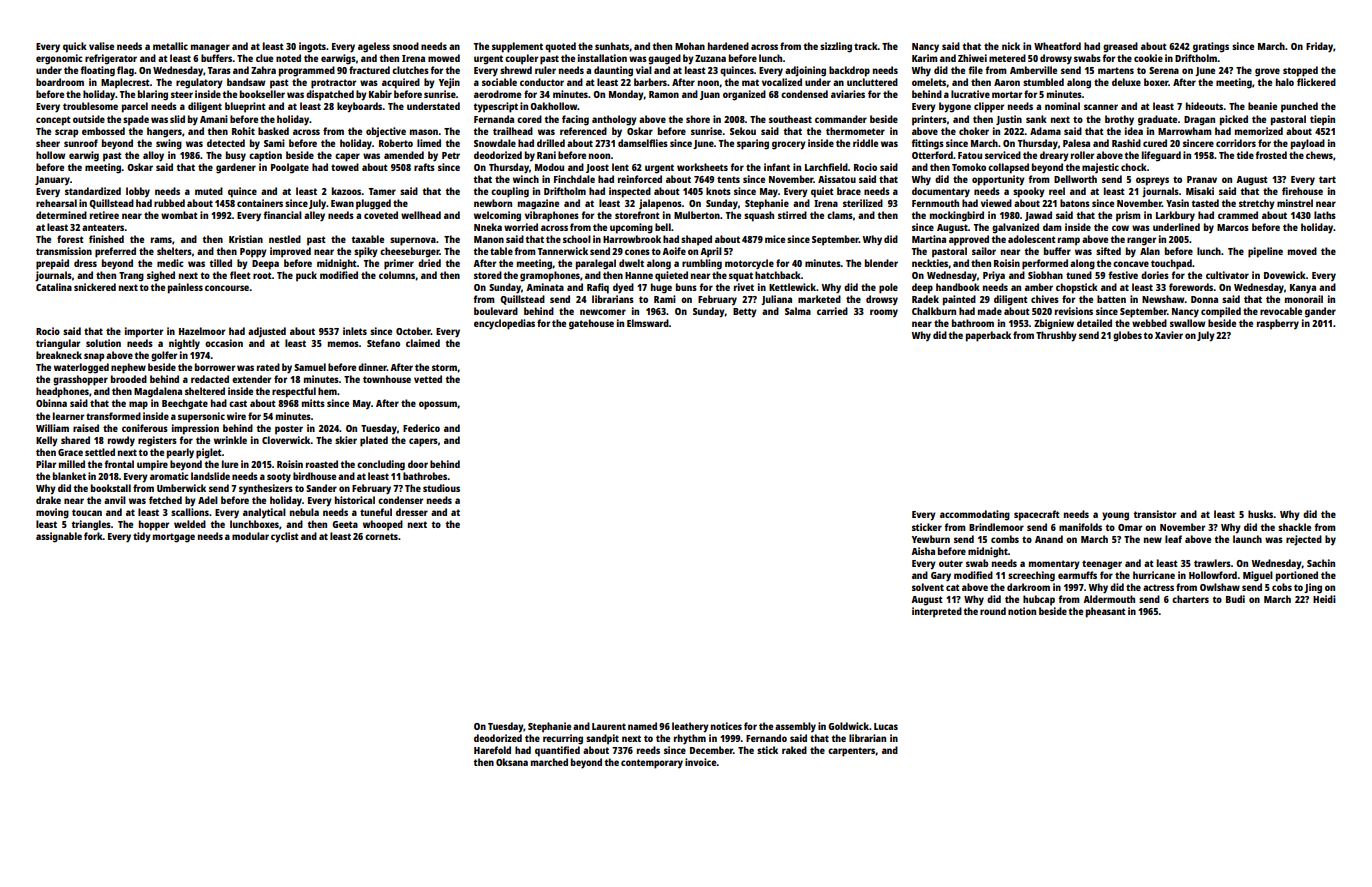 This screenshot has width=1372, height=887. Describe the element at coordinates (355, 331) in the screenshot. I see `inlets` at that location.
